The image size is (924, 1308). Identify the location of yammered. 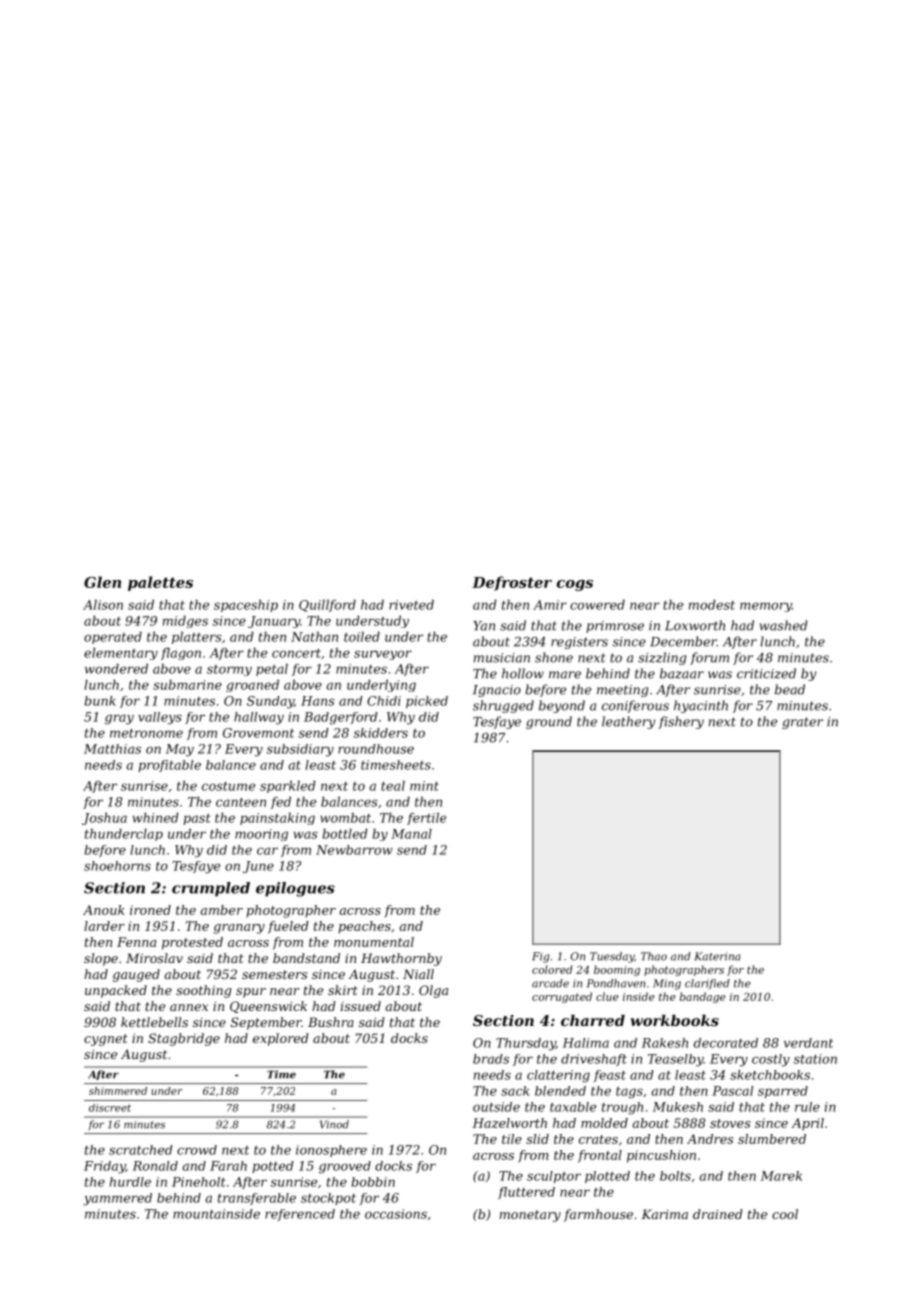
(117, 1199).
